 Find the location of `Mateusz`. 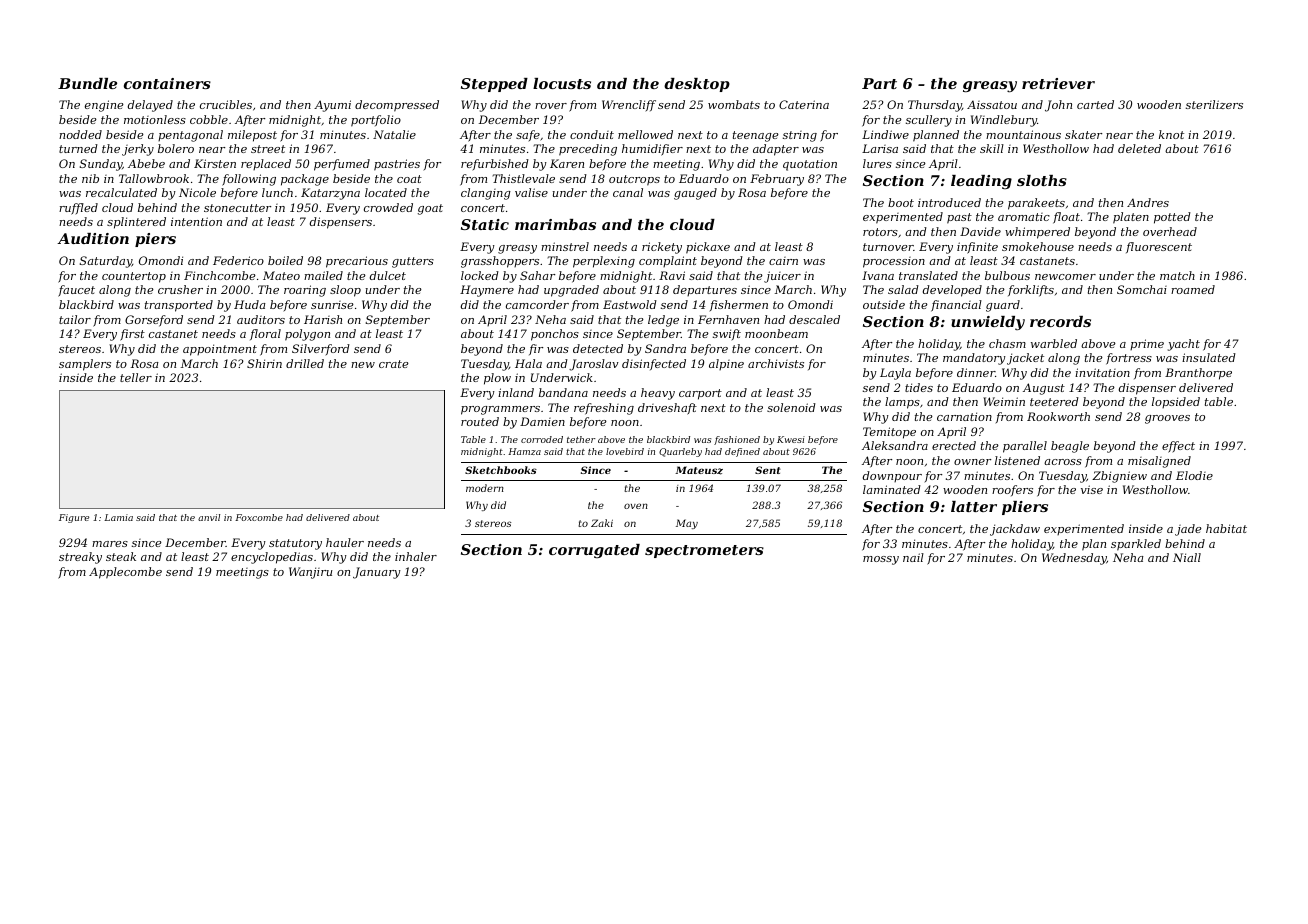

Mateusz is located at coordinates (699, 470).
